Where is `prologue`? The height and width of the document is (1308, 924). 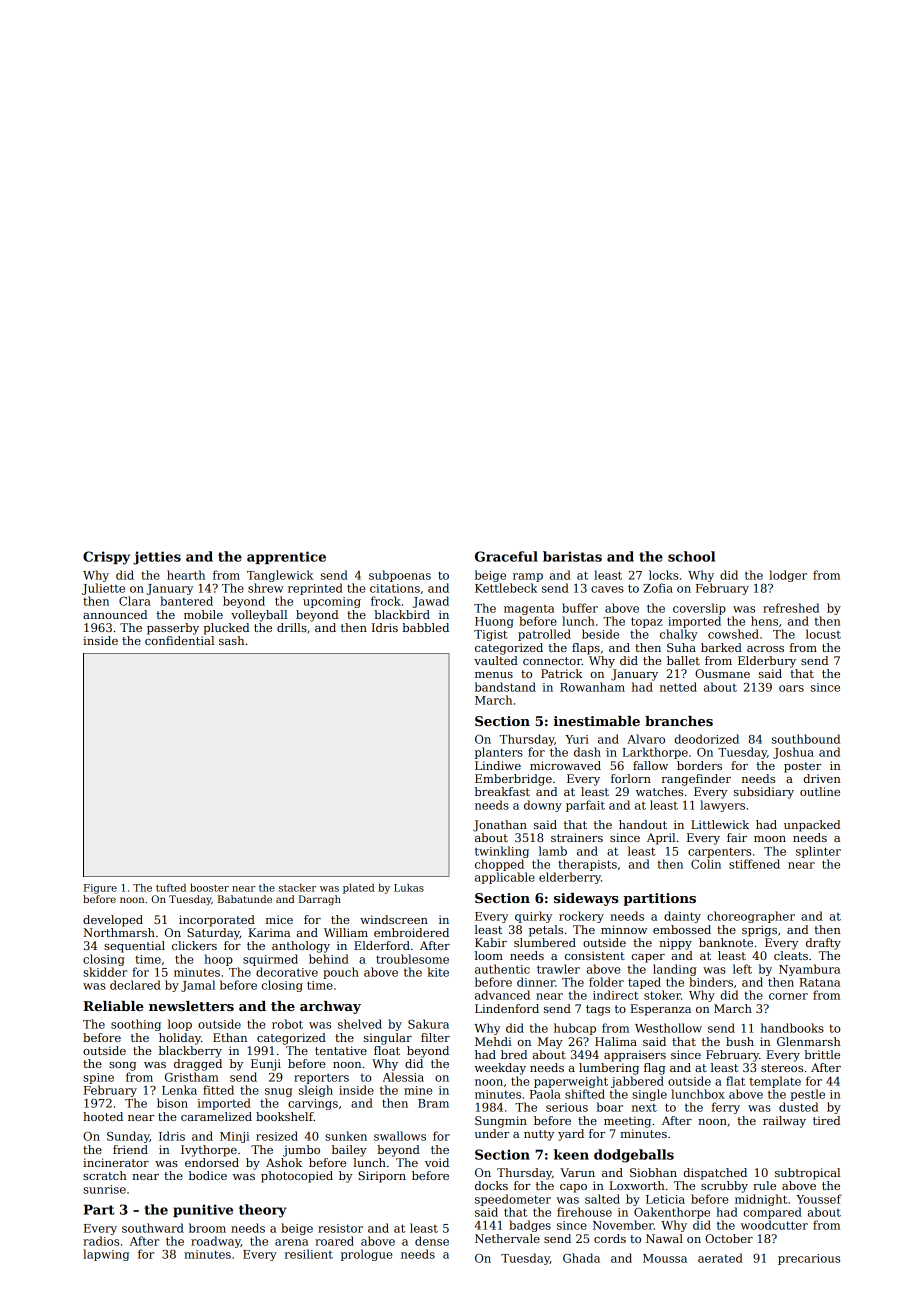 prologue is located at coordinates (366, 1255).
